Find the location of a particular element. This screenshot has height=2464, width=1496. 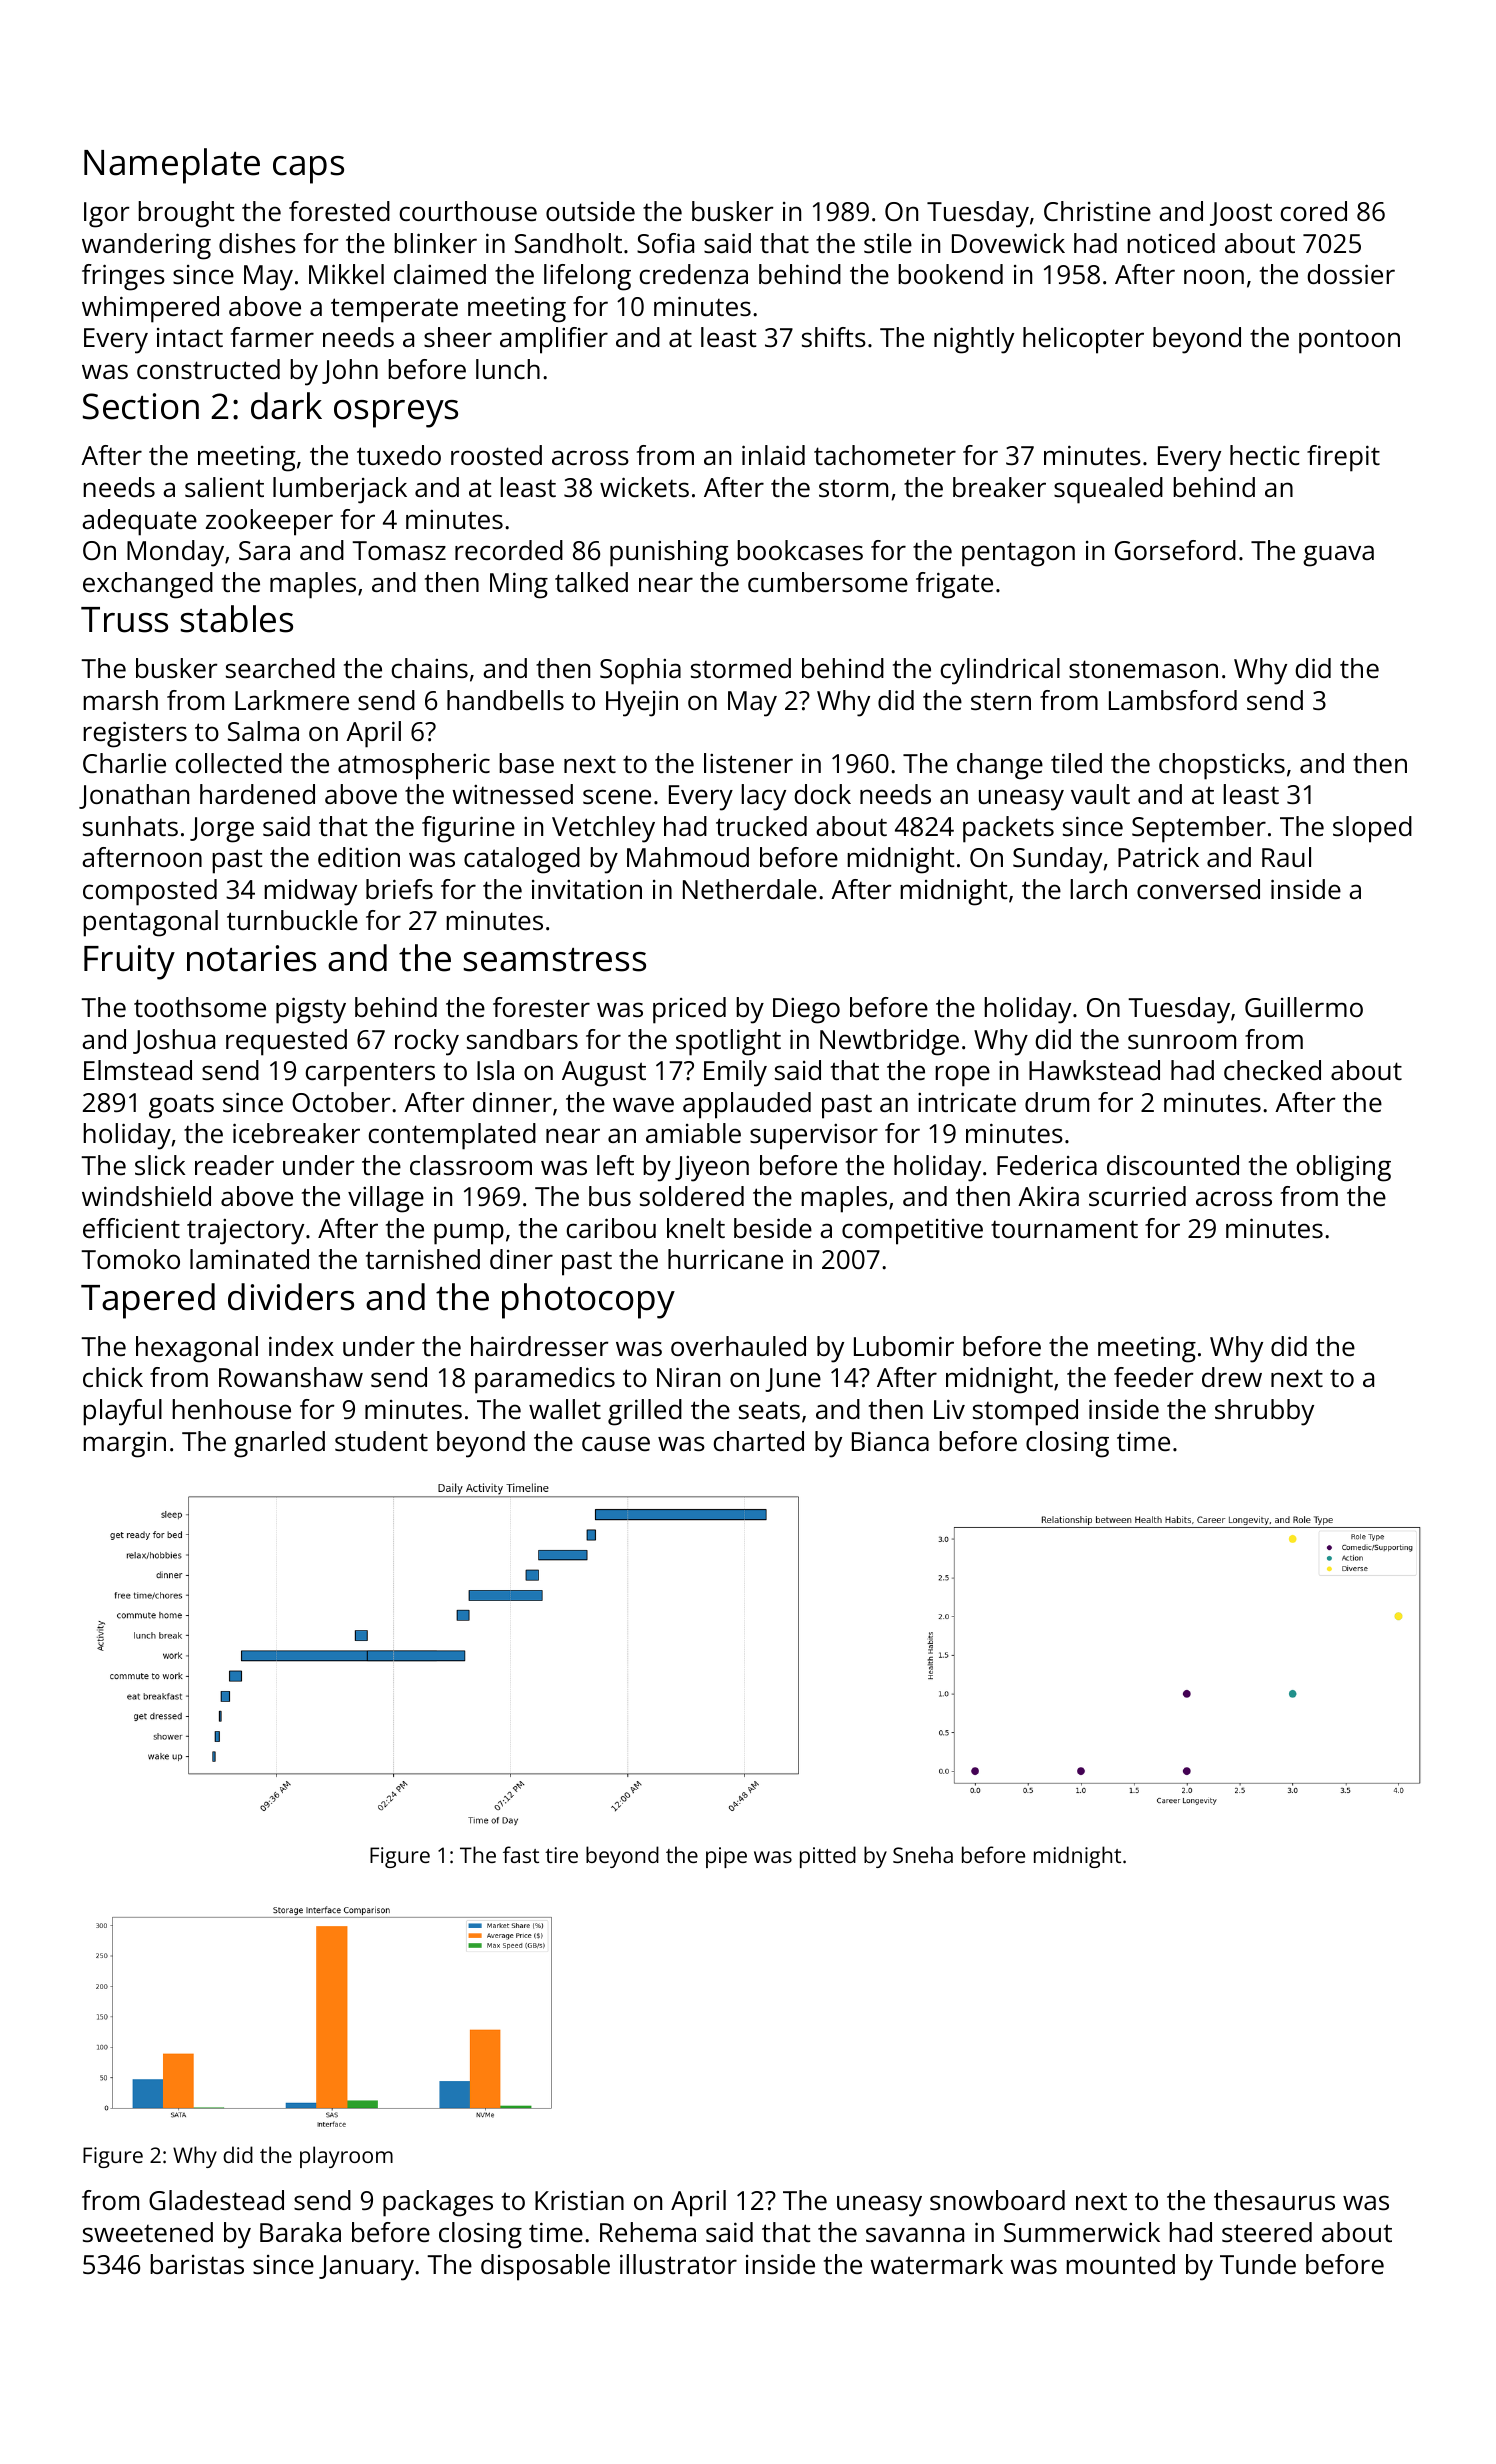

Sneha is located at coordinates (923, 1854).
